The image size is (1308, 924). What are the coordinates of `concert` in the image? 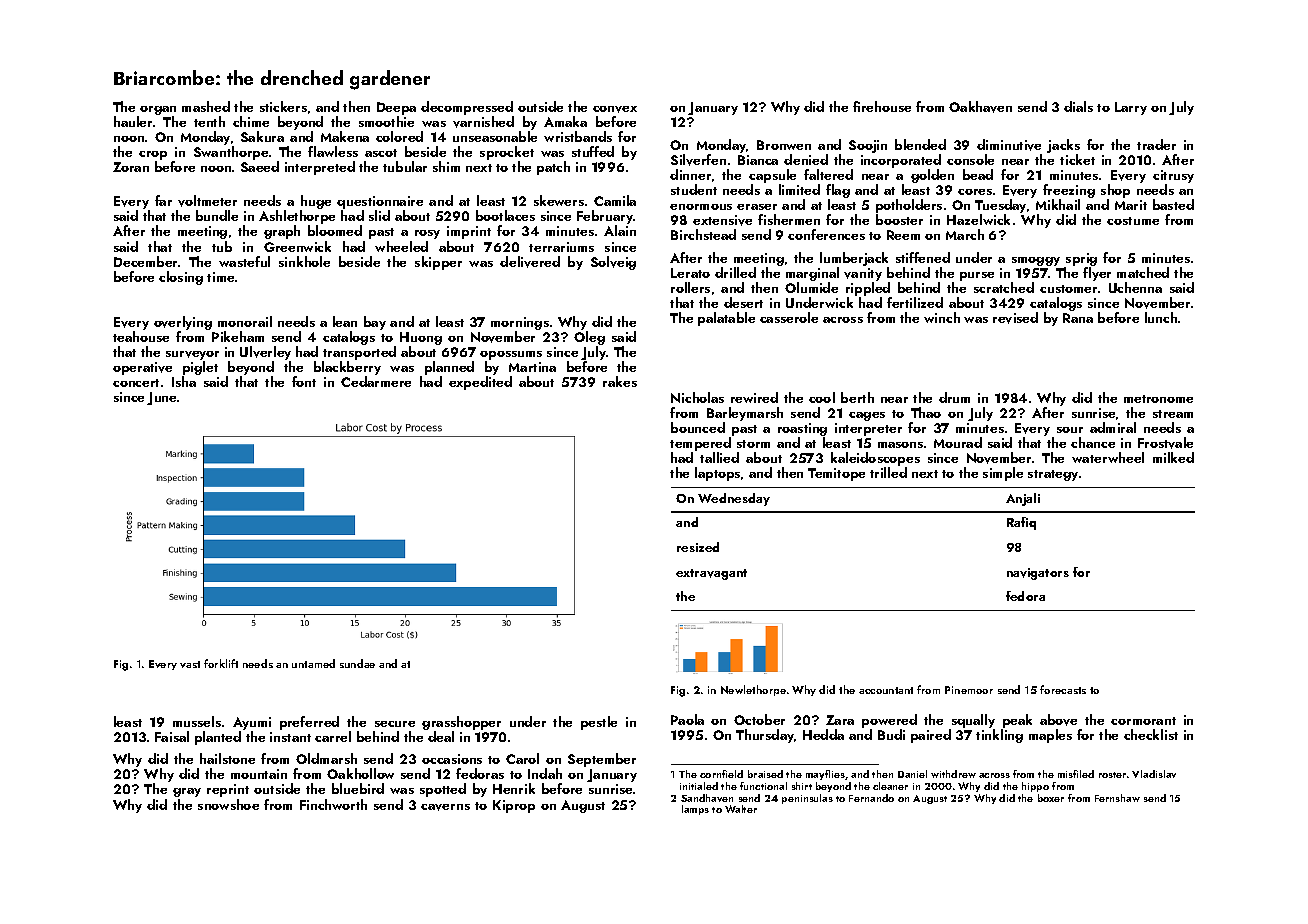 It's located at (136, 383).
